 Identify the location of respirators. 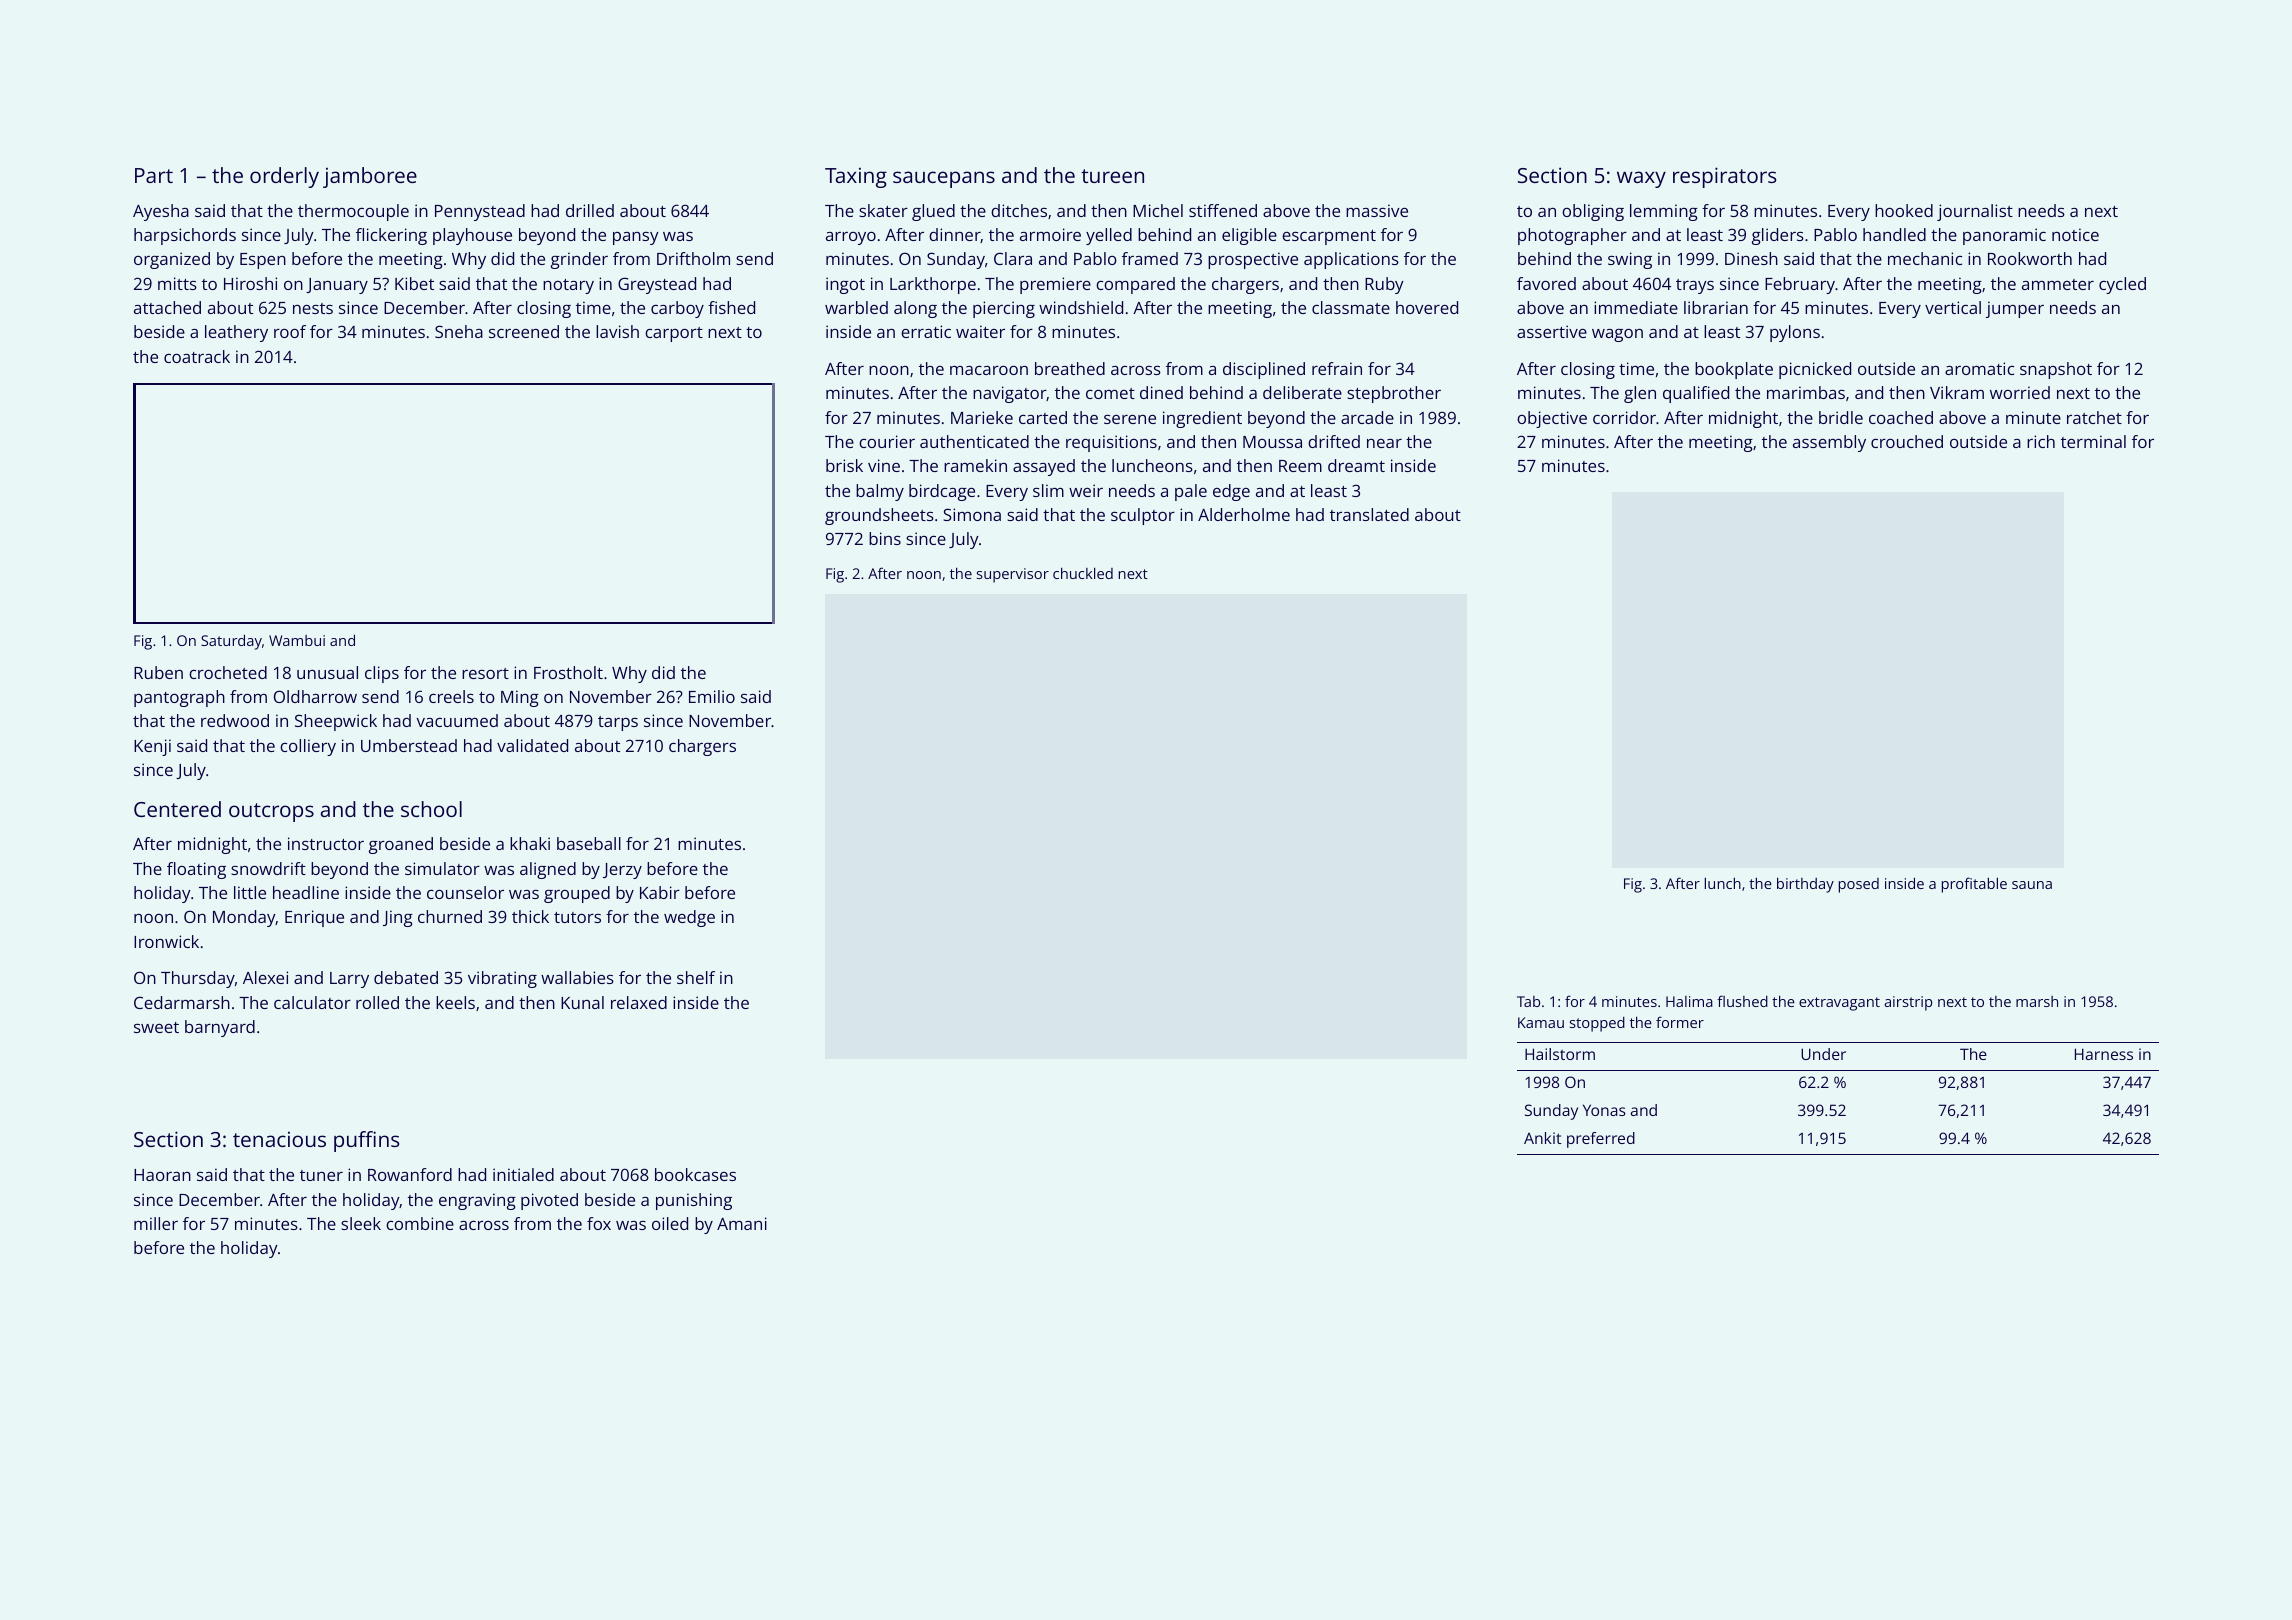
(1724, 177).
